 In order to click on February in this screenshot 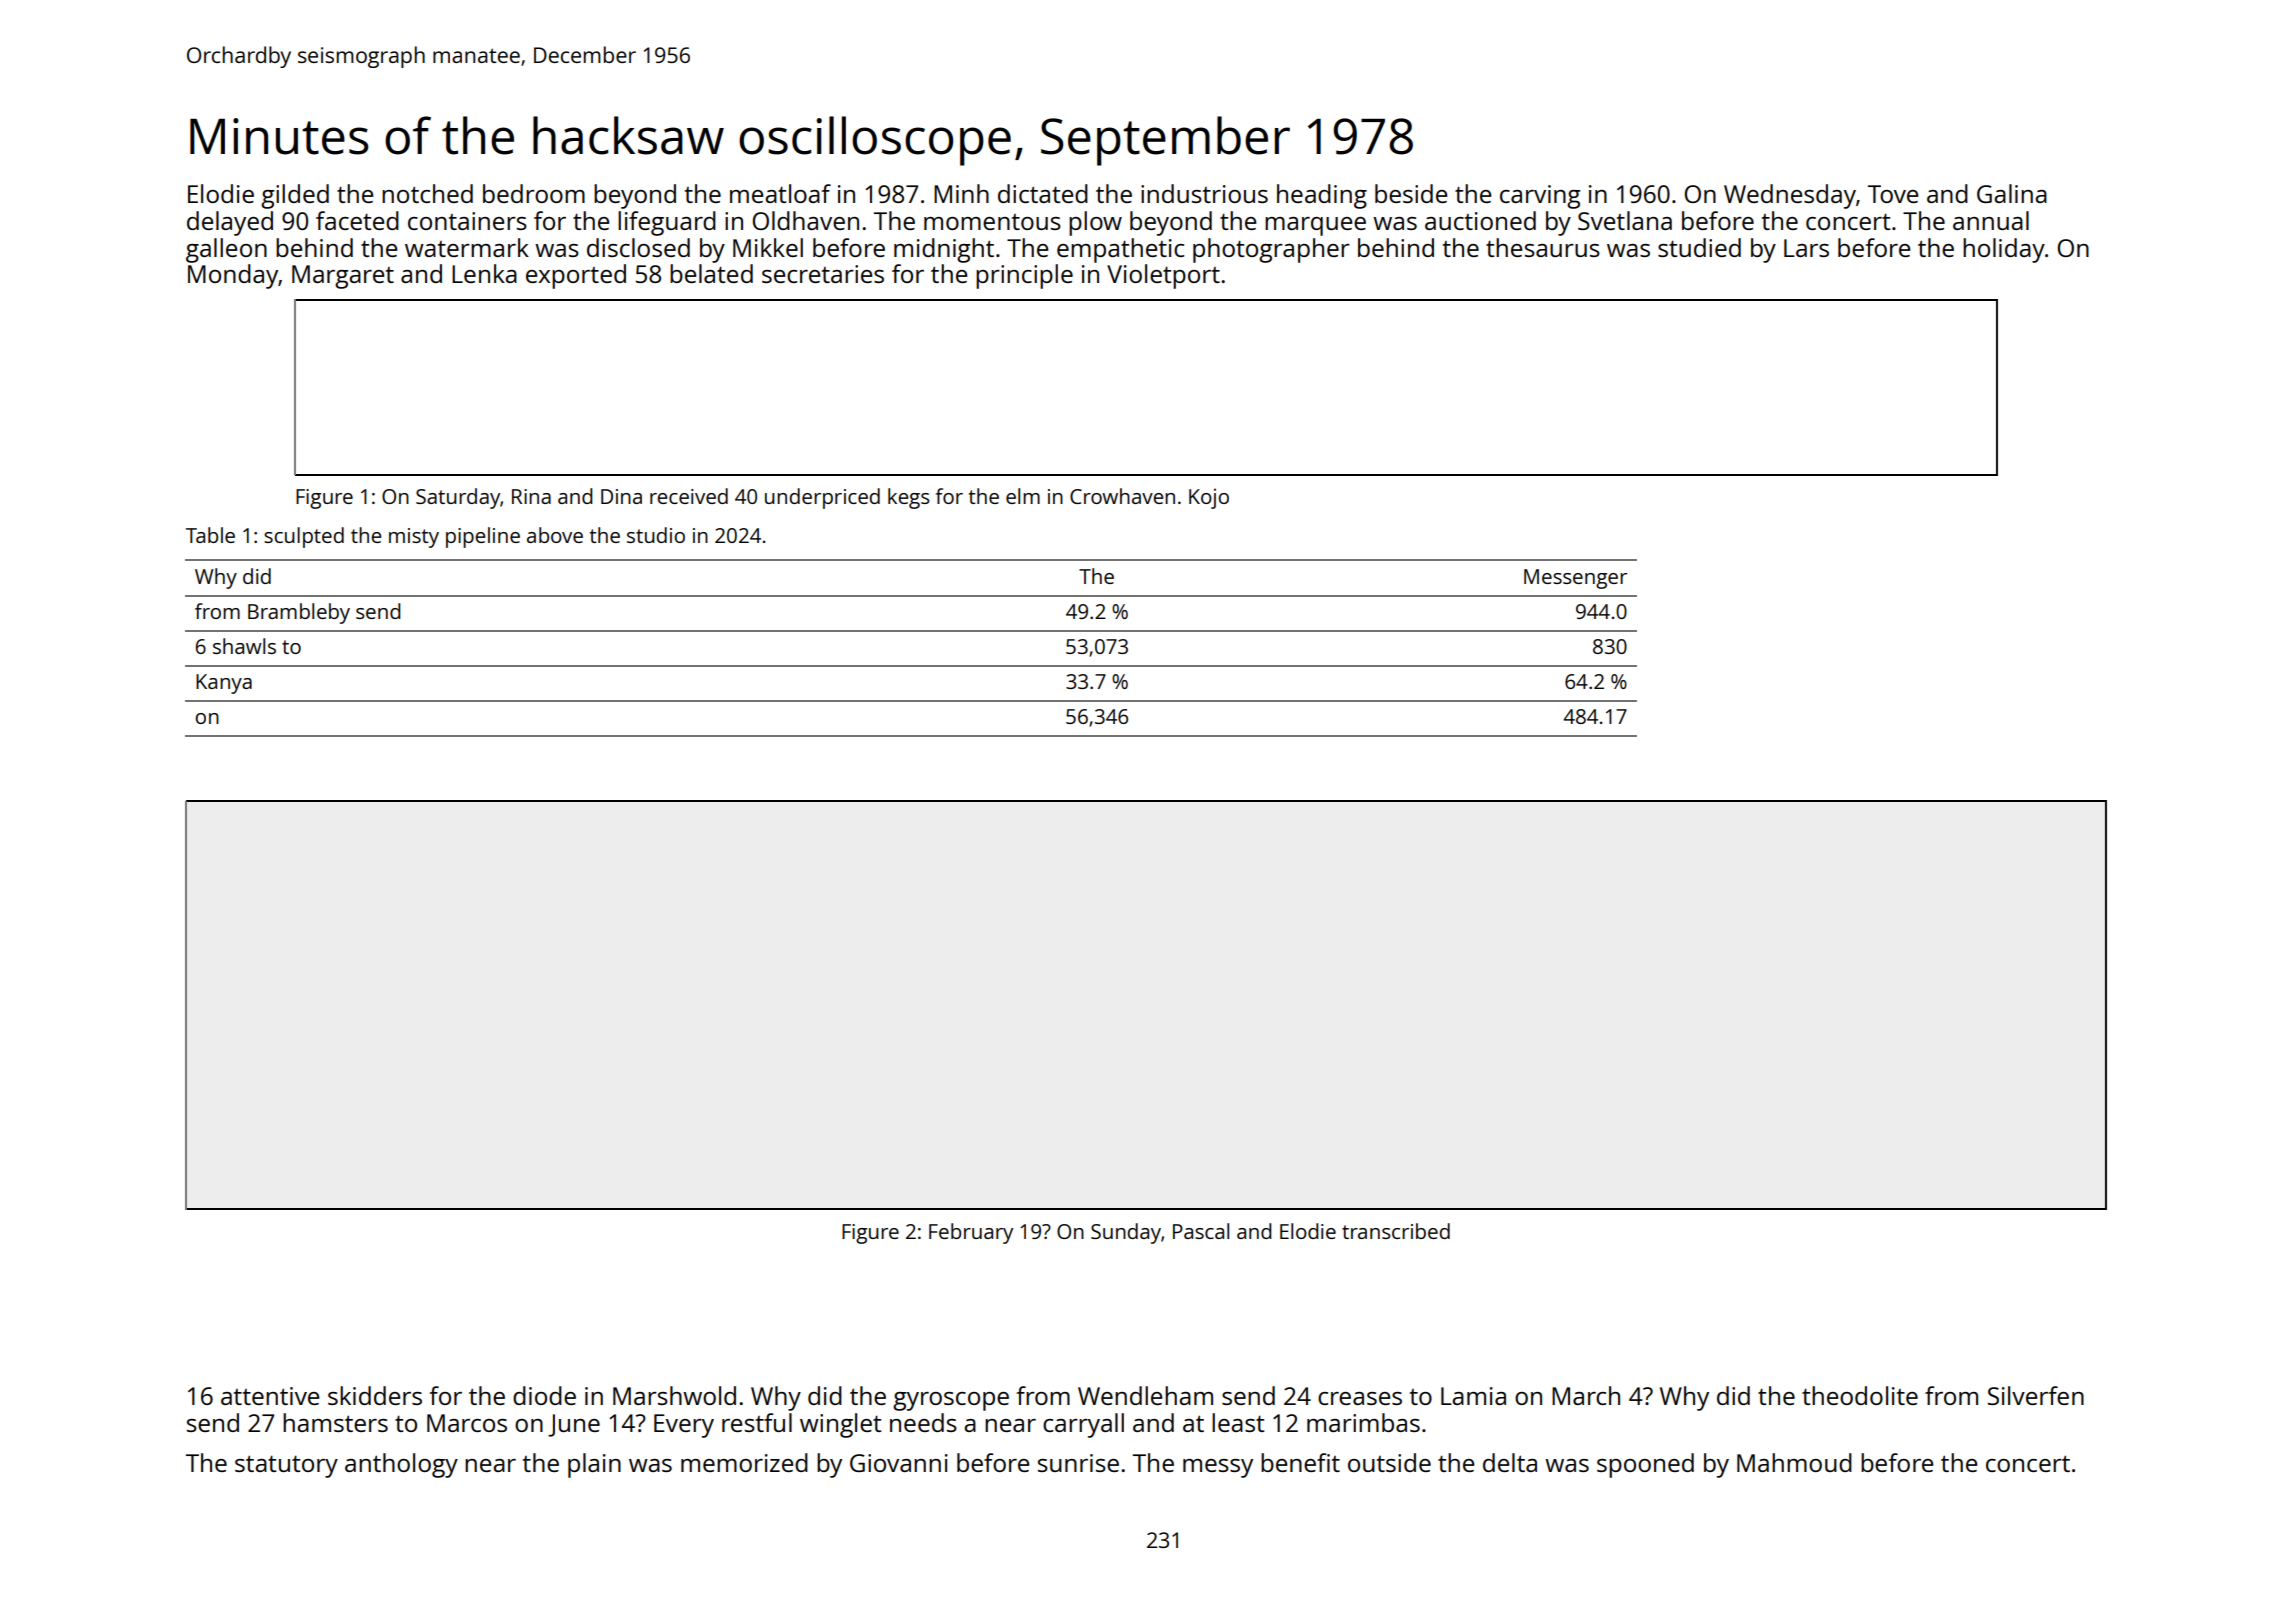, I will do `click(971, 1233)`.
